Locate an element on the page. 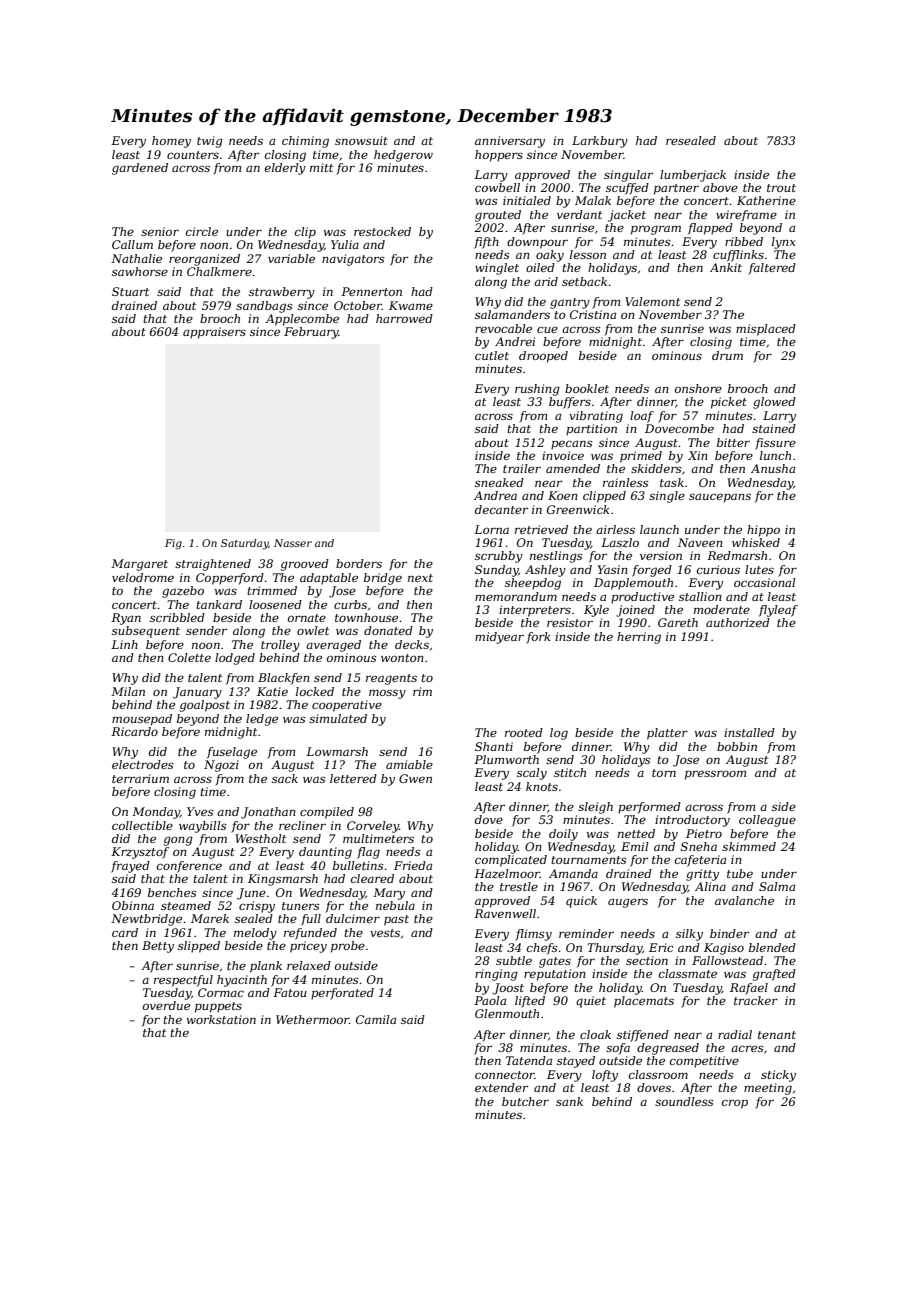 The height and width of the document is (1316, 908). hyacinth is located at coordinates (242, 981).
